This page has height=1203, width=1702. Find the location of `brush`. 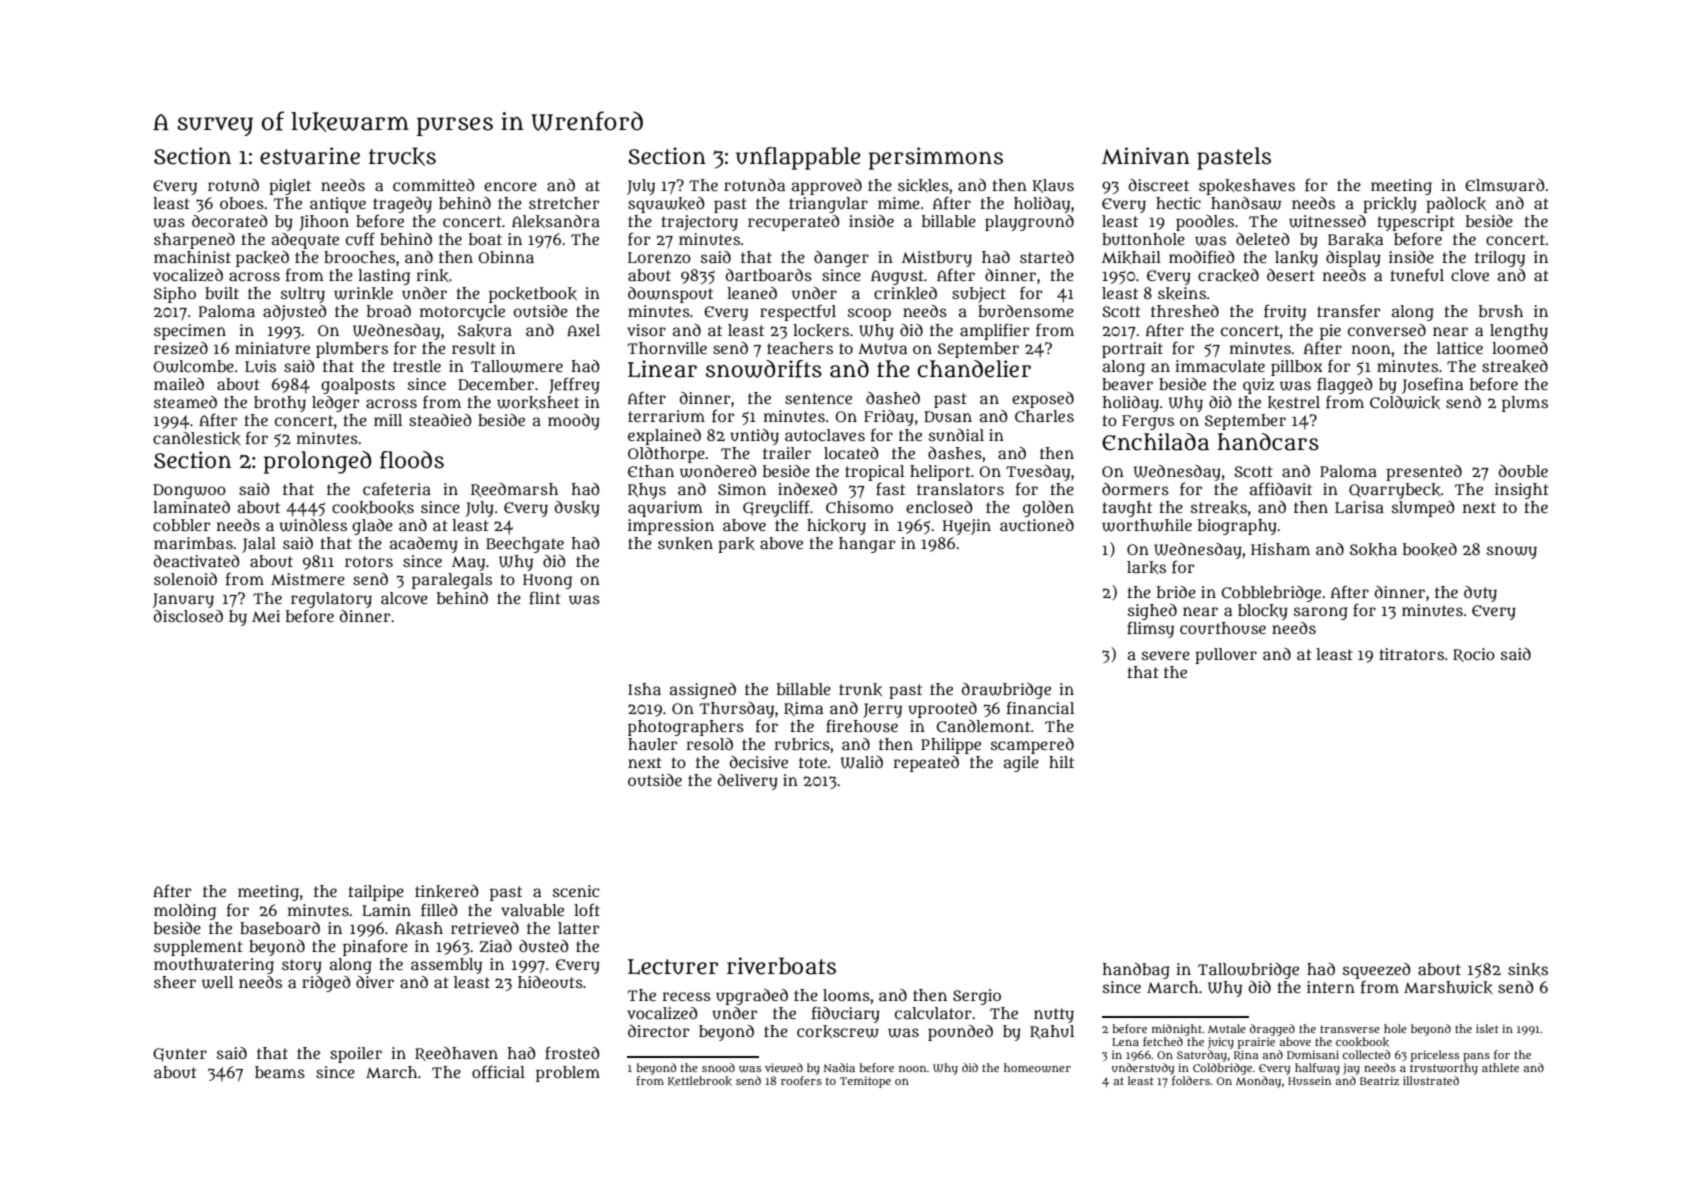

brush is located at coordinates (1501, 311).
